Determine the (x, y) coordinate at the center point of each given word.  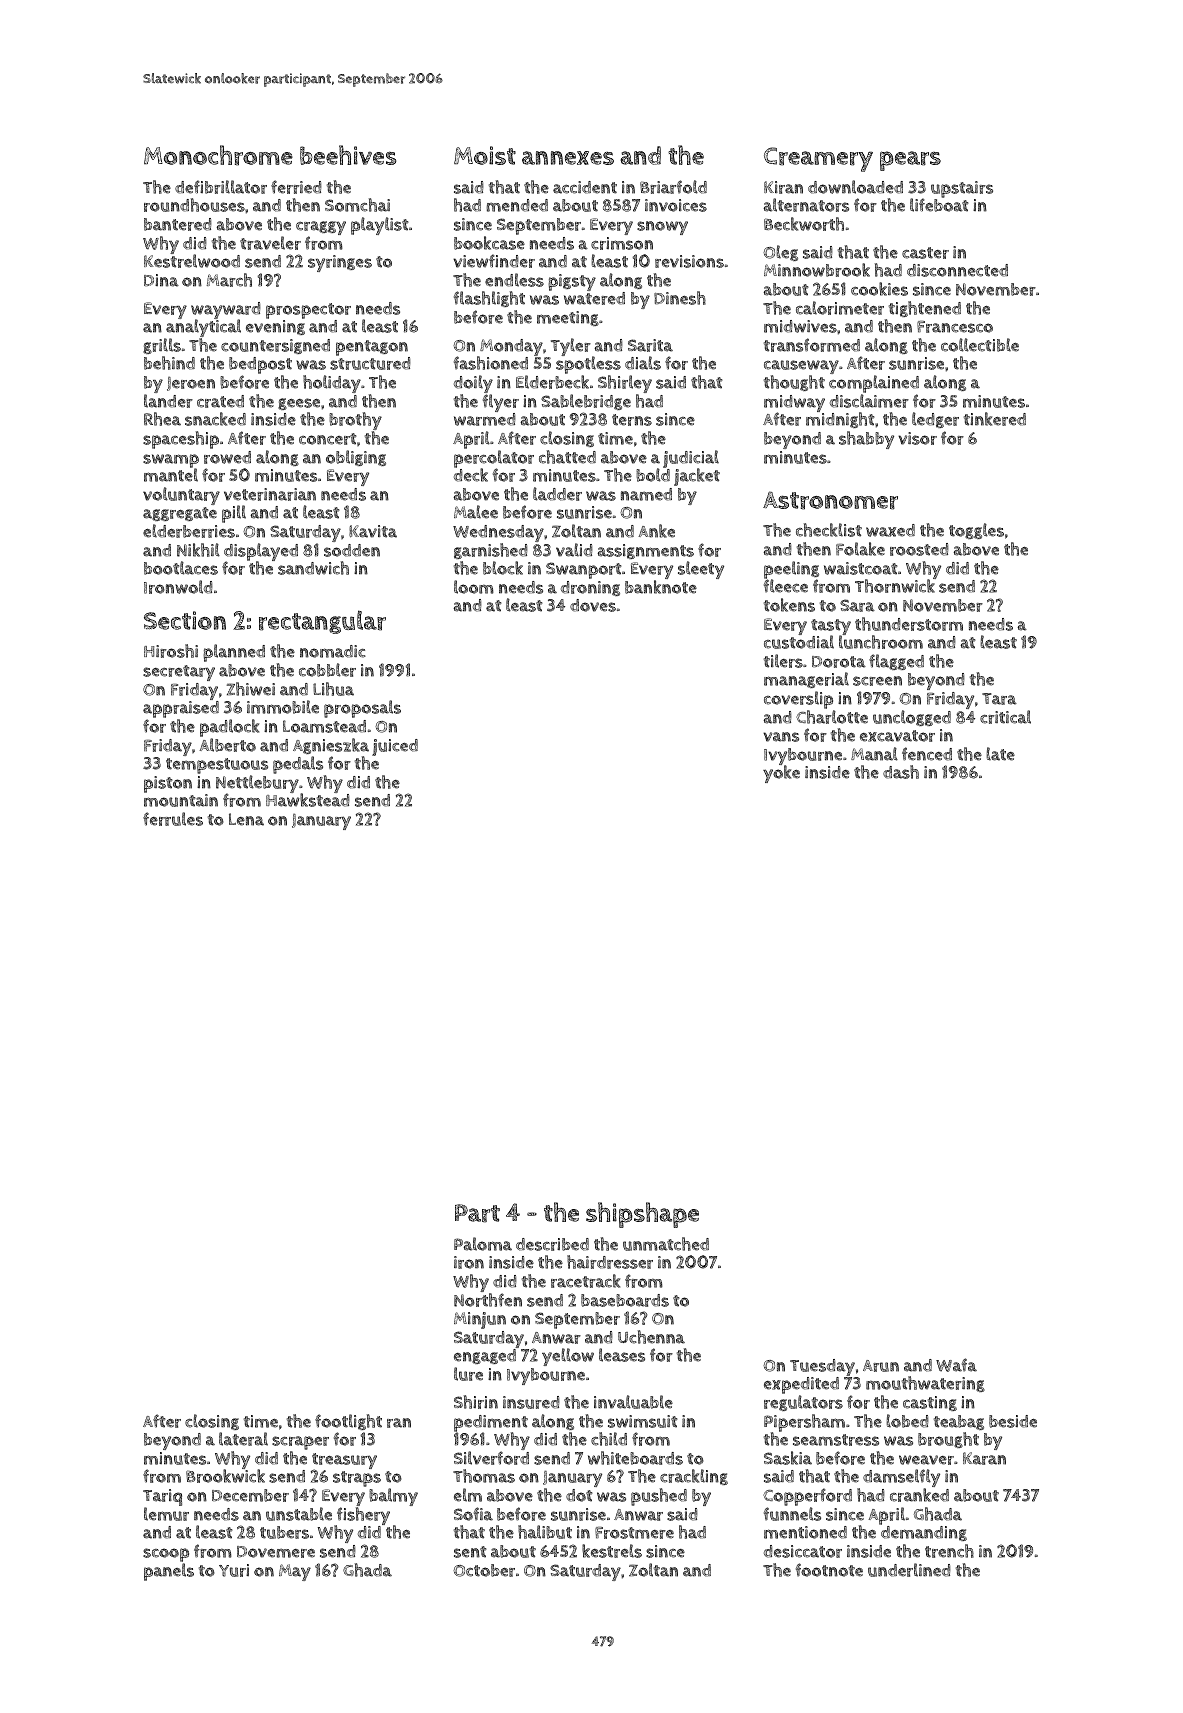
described (552, 1244)
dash (901, 772)
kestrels (612, 1551)
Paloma (483, 1244)
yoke (781, 774)
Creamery (818, 159)
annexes (568, 158)
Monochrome (218, 155)
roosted (919, 549)
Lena (246, 819)
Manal (874, 754)
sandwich (313, 568)
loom (474, 587)
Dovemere (276, 1552)
